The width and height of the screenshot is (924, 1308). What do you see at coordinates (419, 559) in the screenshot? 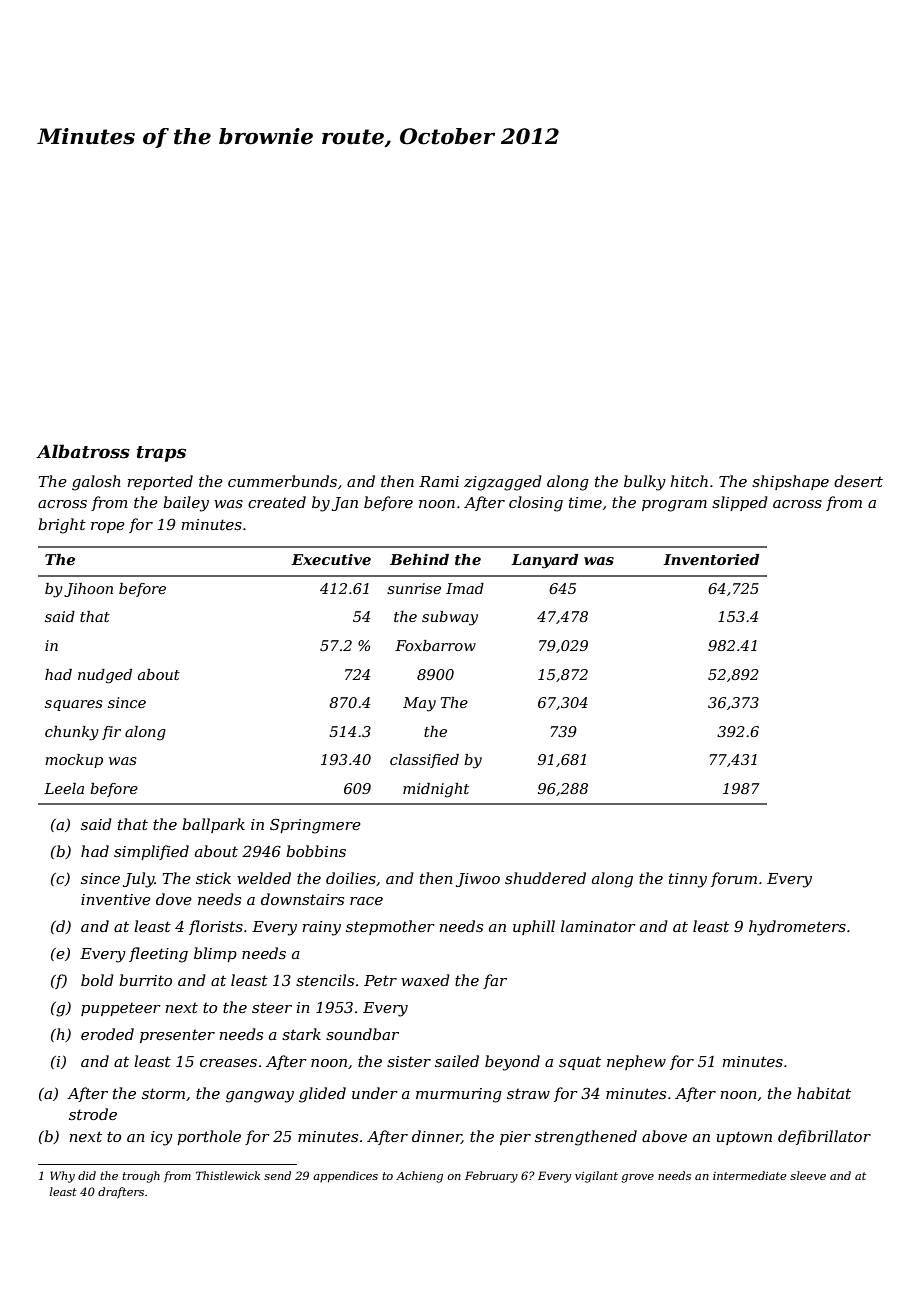
I see `Behind` at bounding box center [419, 559].
